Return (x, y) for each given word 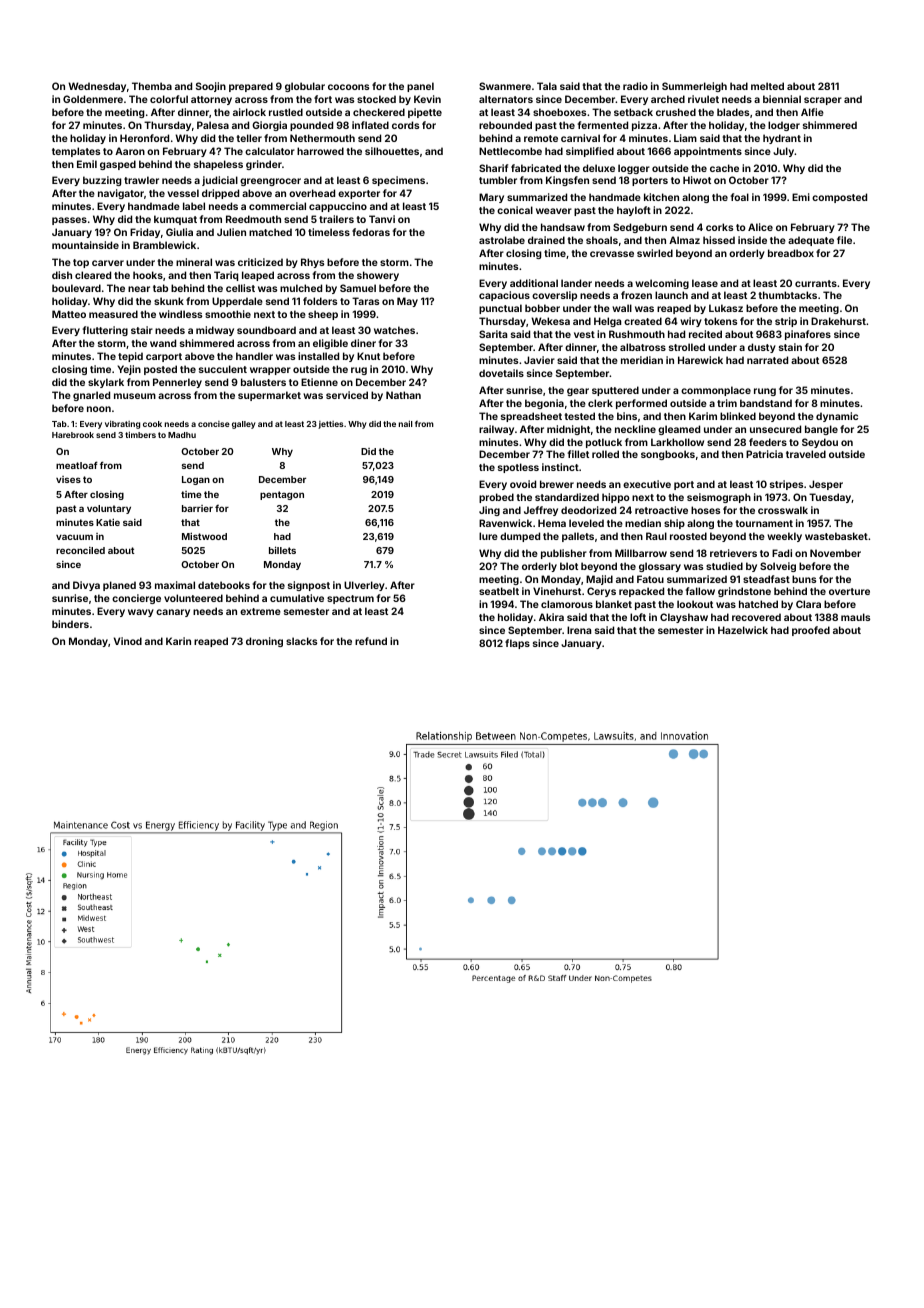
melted (767, 86)
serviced (347, 395)
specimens (398, 181)
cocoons (348, 87)
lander (576, 283)
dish (62, 275)
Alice (760, 227)
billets (282, 550)
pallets (578, 537)
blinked (738, 416)
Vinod (128, 641)
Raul (656, 536)
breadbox (791, 253)
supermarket (269, 396)
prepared (251, 87)
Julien (231, 232)
